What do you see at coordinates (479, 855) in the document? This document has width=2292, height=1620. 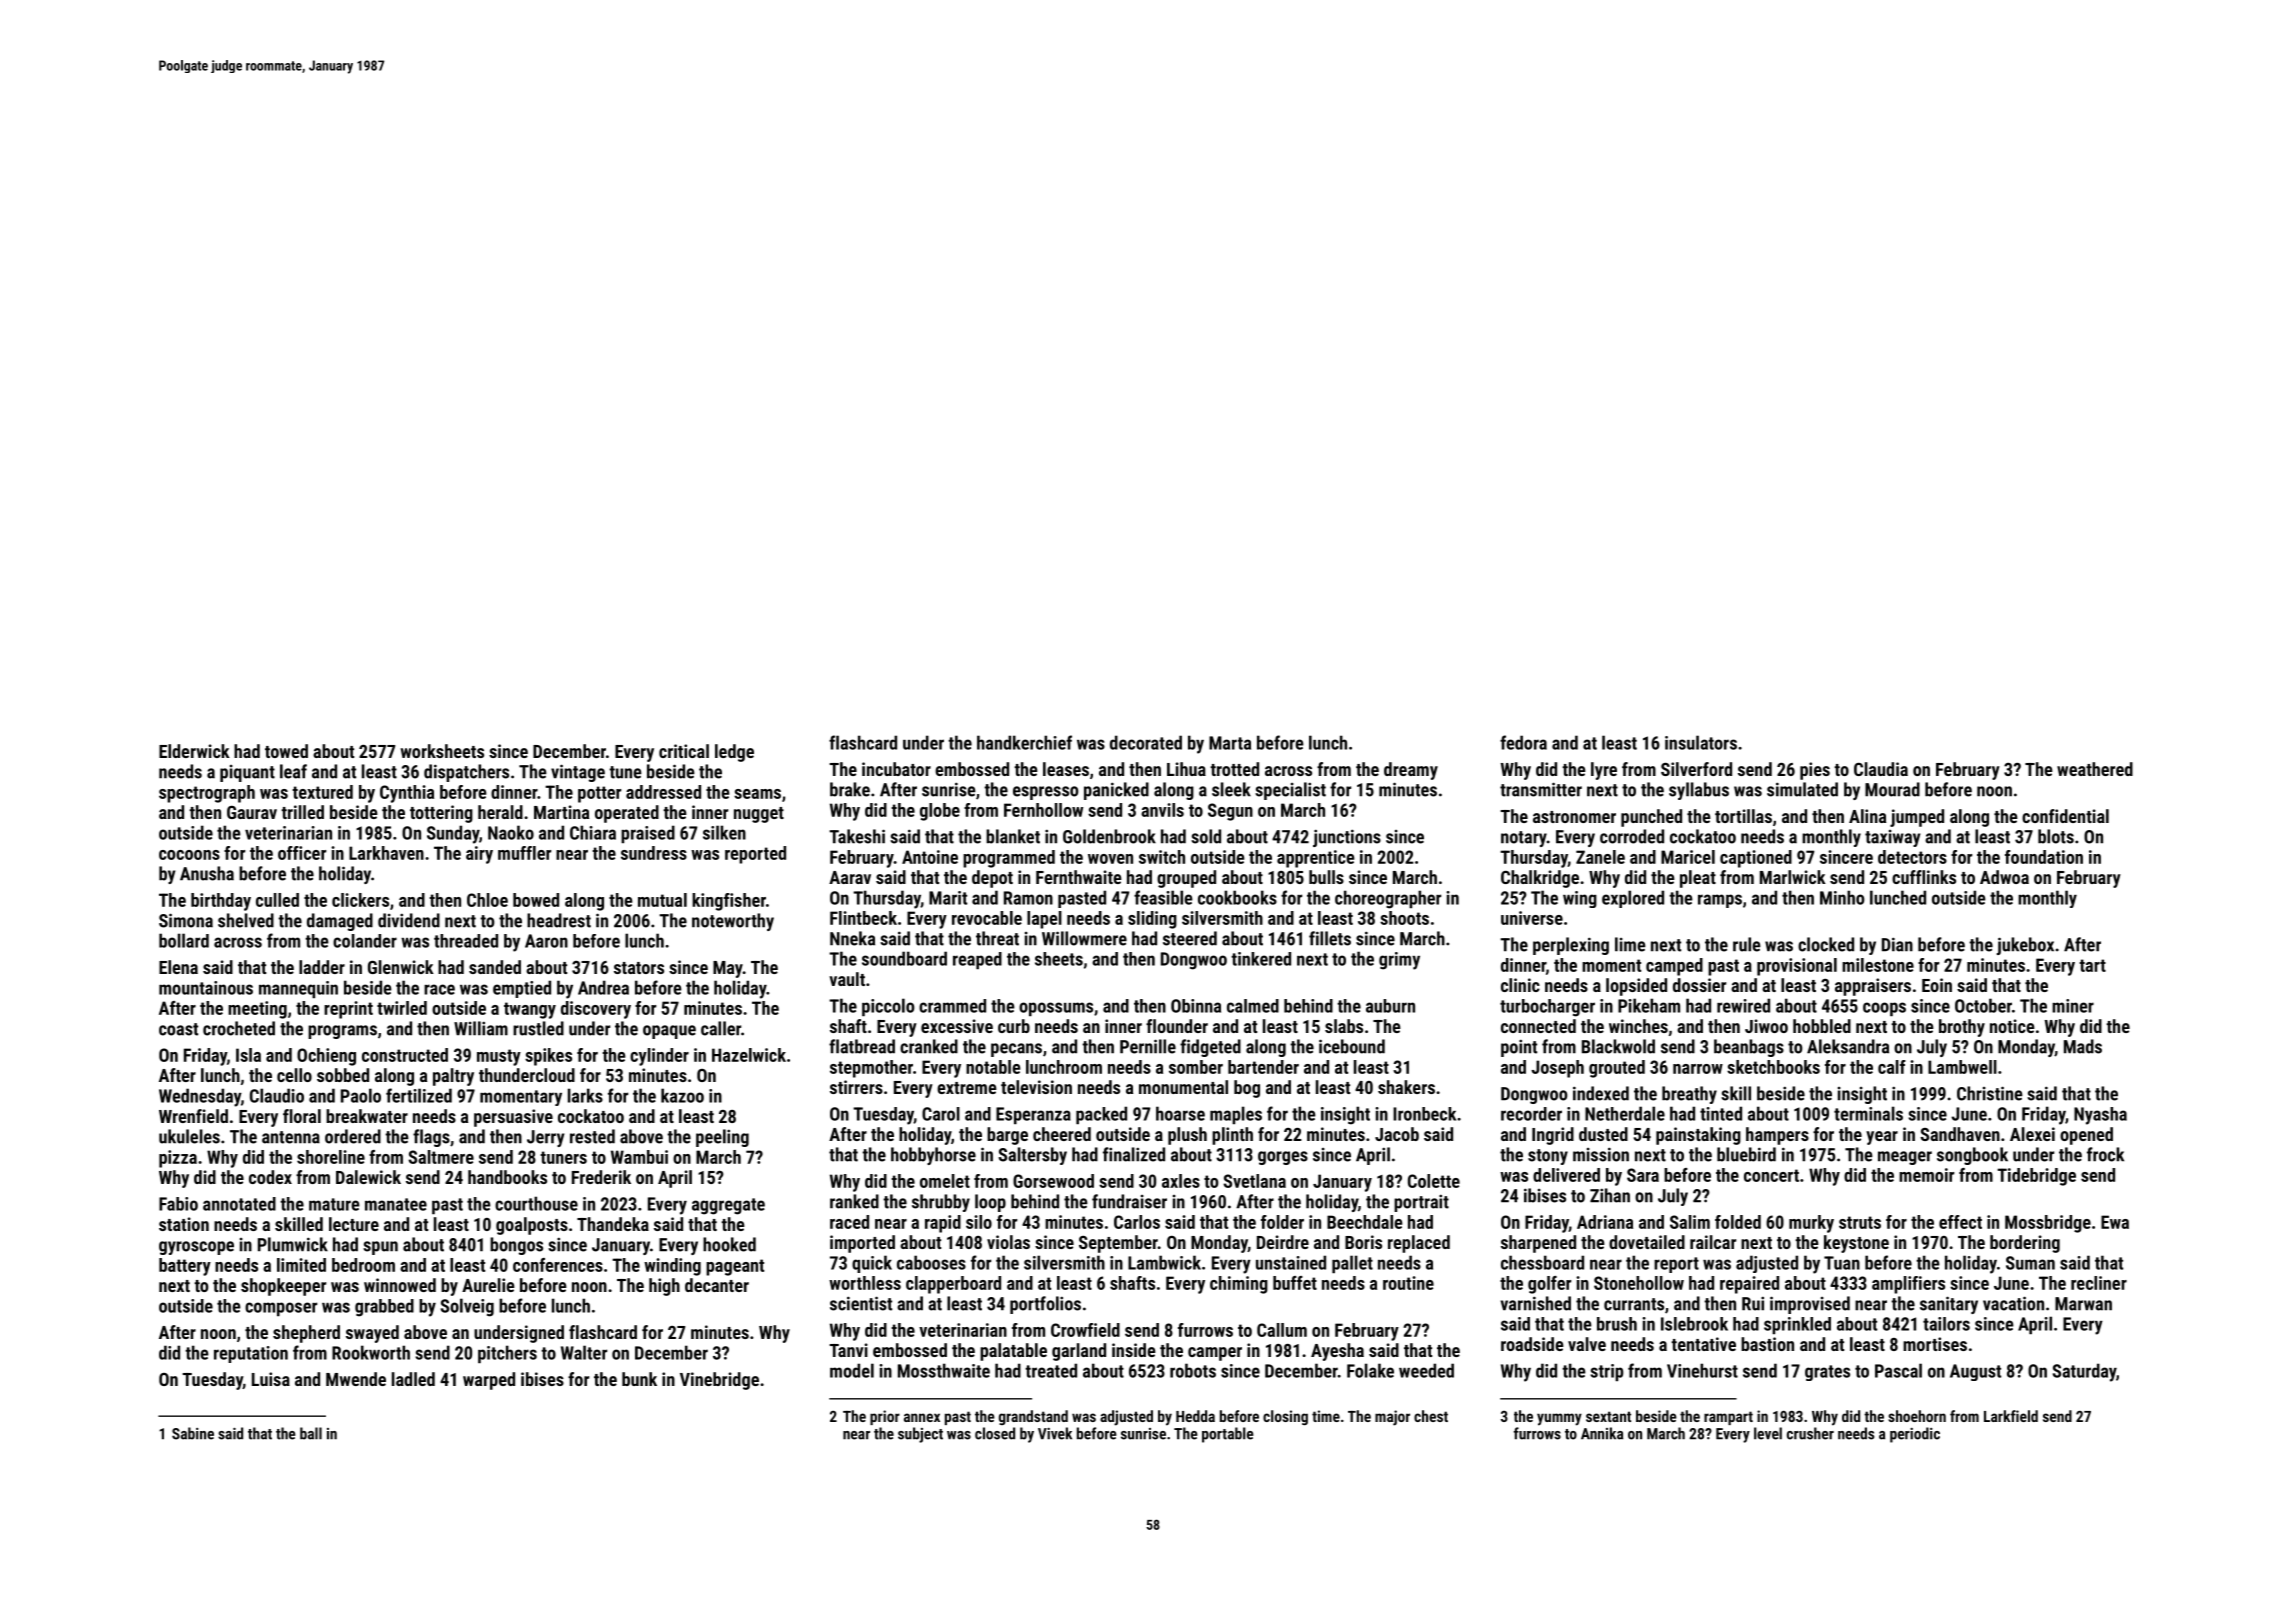 I see `airy` at bounding box center [479, 855].
